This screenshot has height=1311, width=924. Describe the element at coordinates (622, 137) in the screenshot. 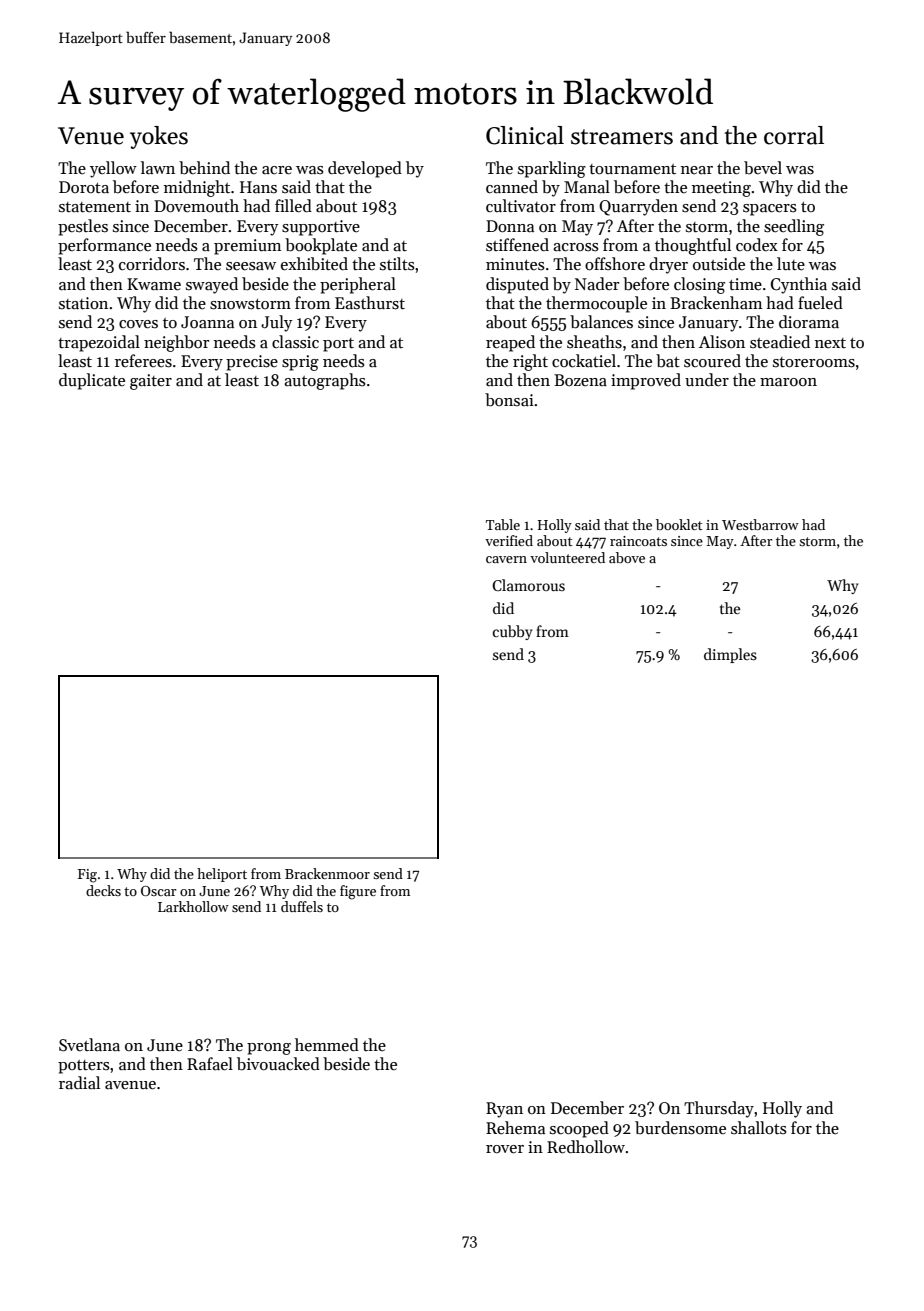

I see `streamers` at that location.
